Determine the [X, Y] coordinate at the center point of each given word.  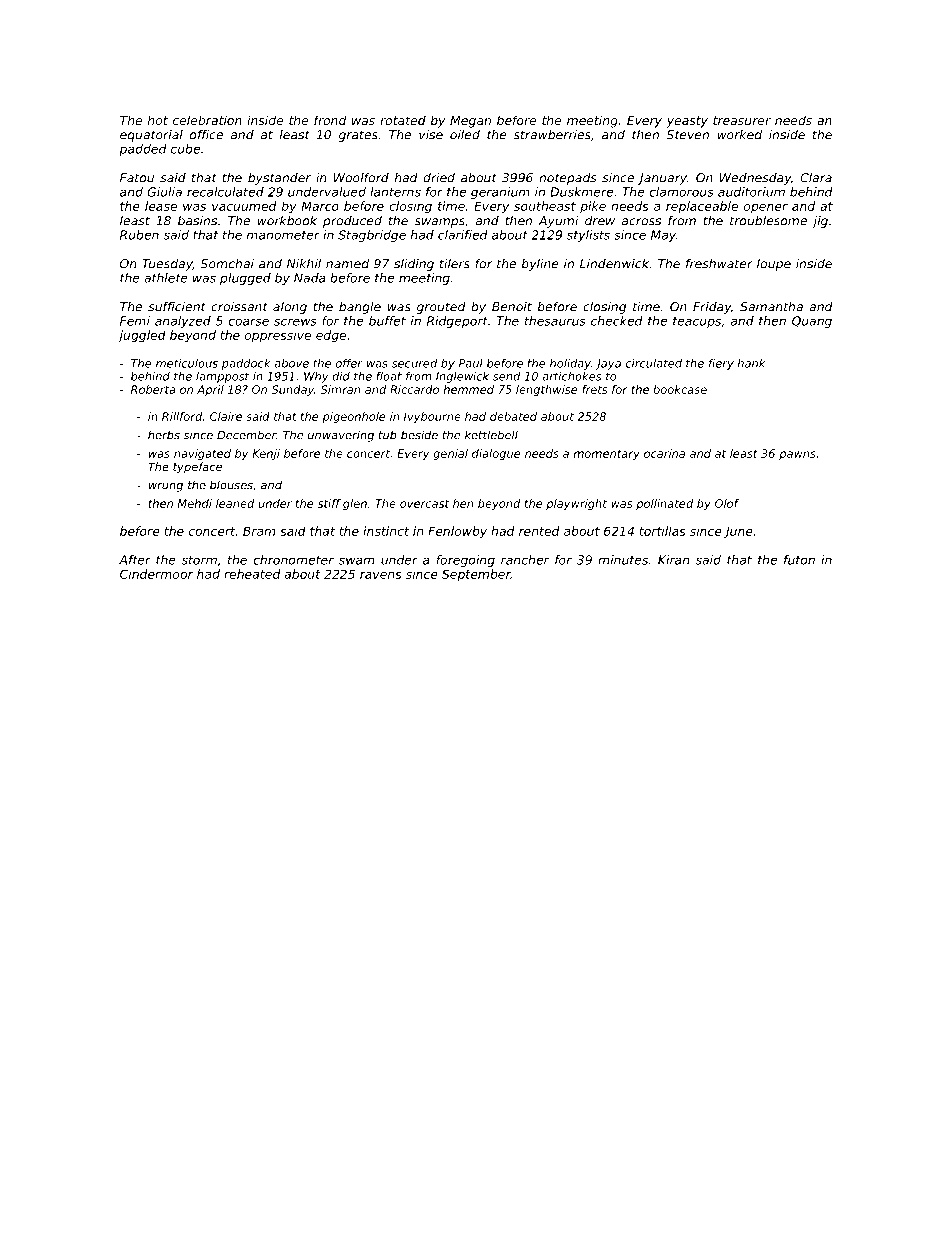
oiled [465, 135]
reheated [252, 574]
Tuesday [167, 265]
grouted [441, 308]
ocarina [664, 453]
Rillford [182, 416]
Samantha [771, 307]
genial [450, 454]
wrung [166, 487]
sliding [414, 265]
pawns [797, 455]
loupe [774, 265]
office [206, 135]
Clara [816, 178]
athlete [166, 278]
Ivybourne [432, 417]
